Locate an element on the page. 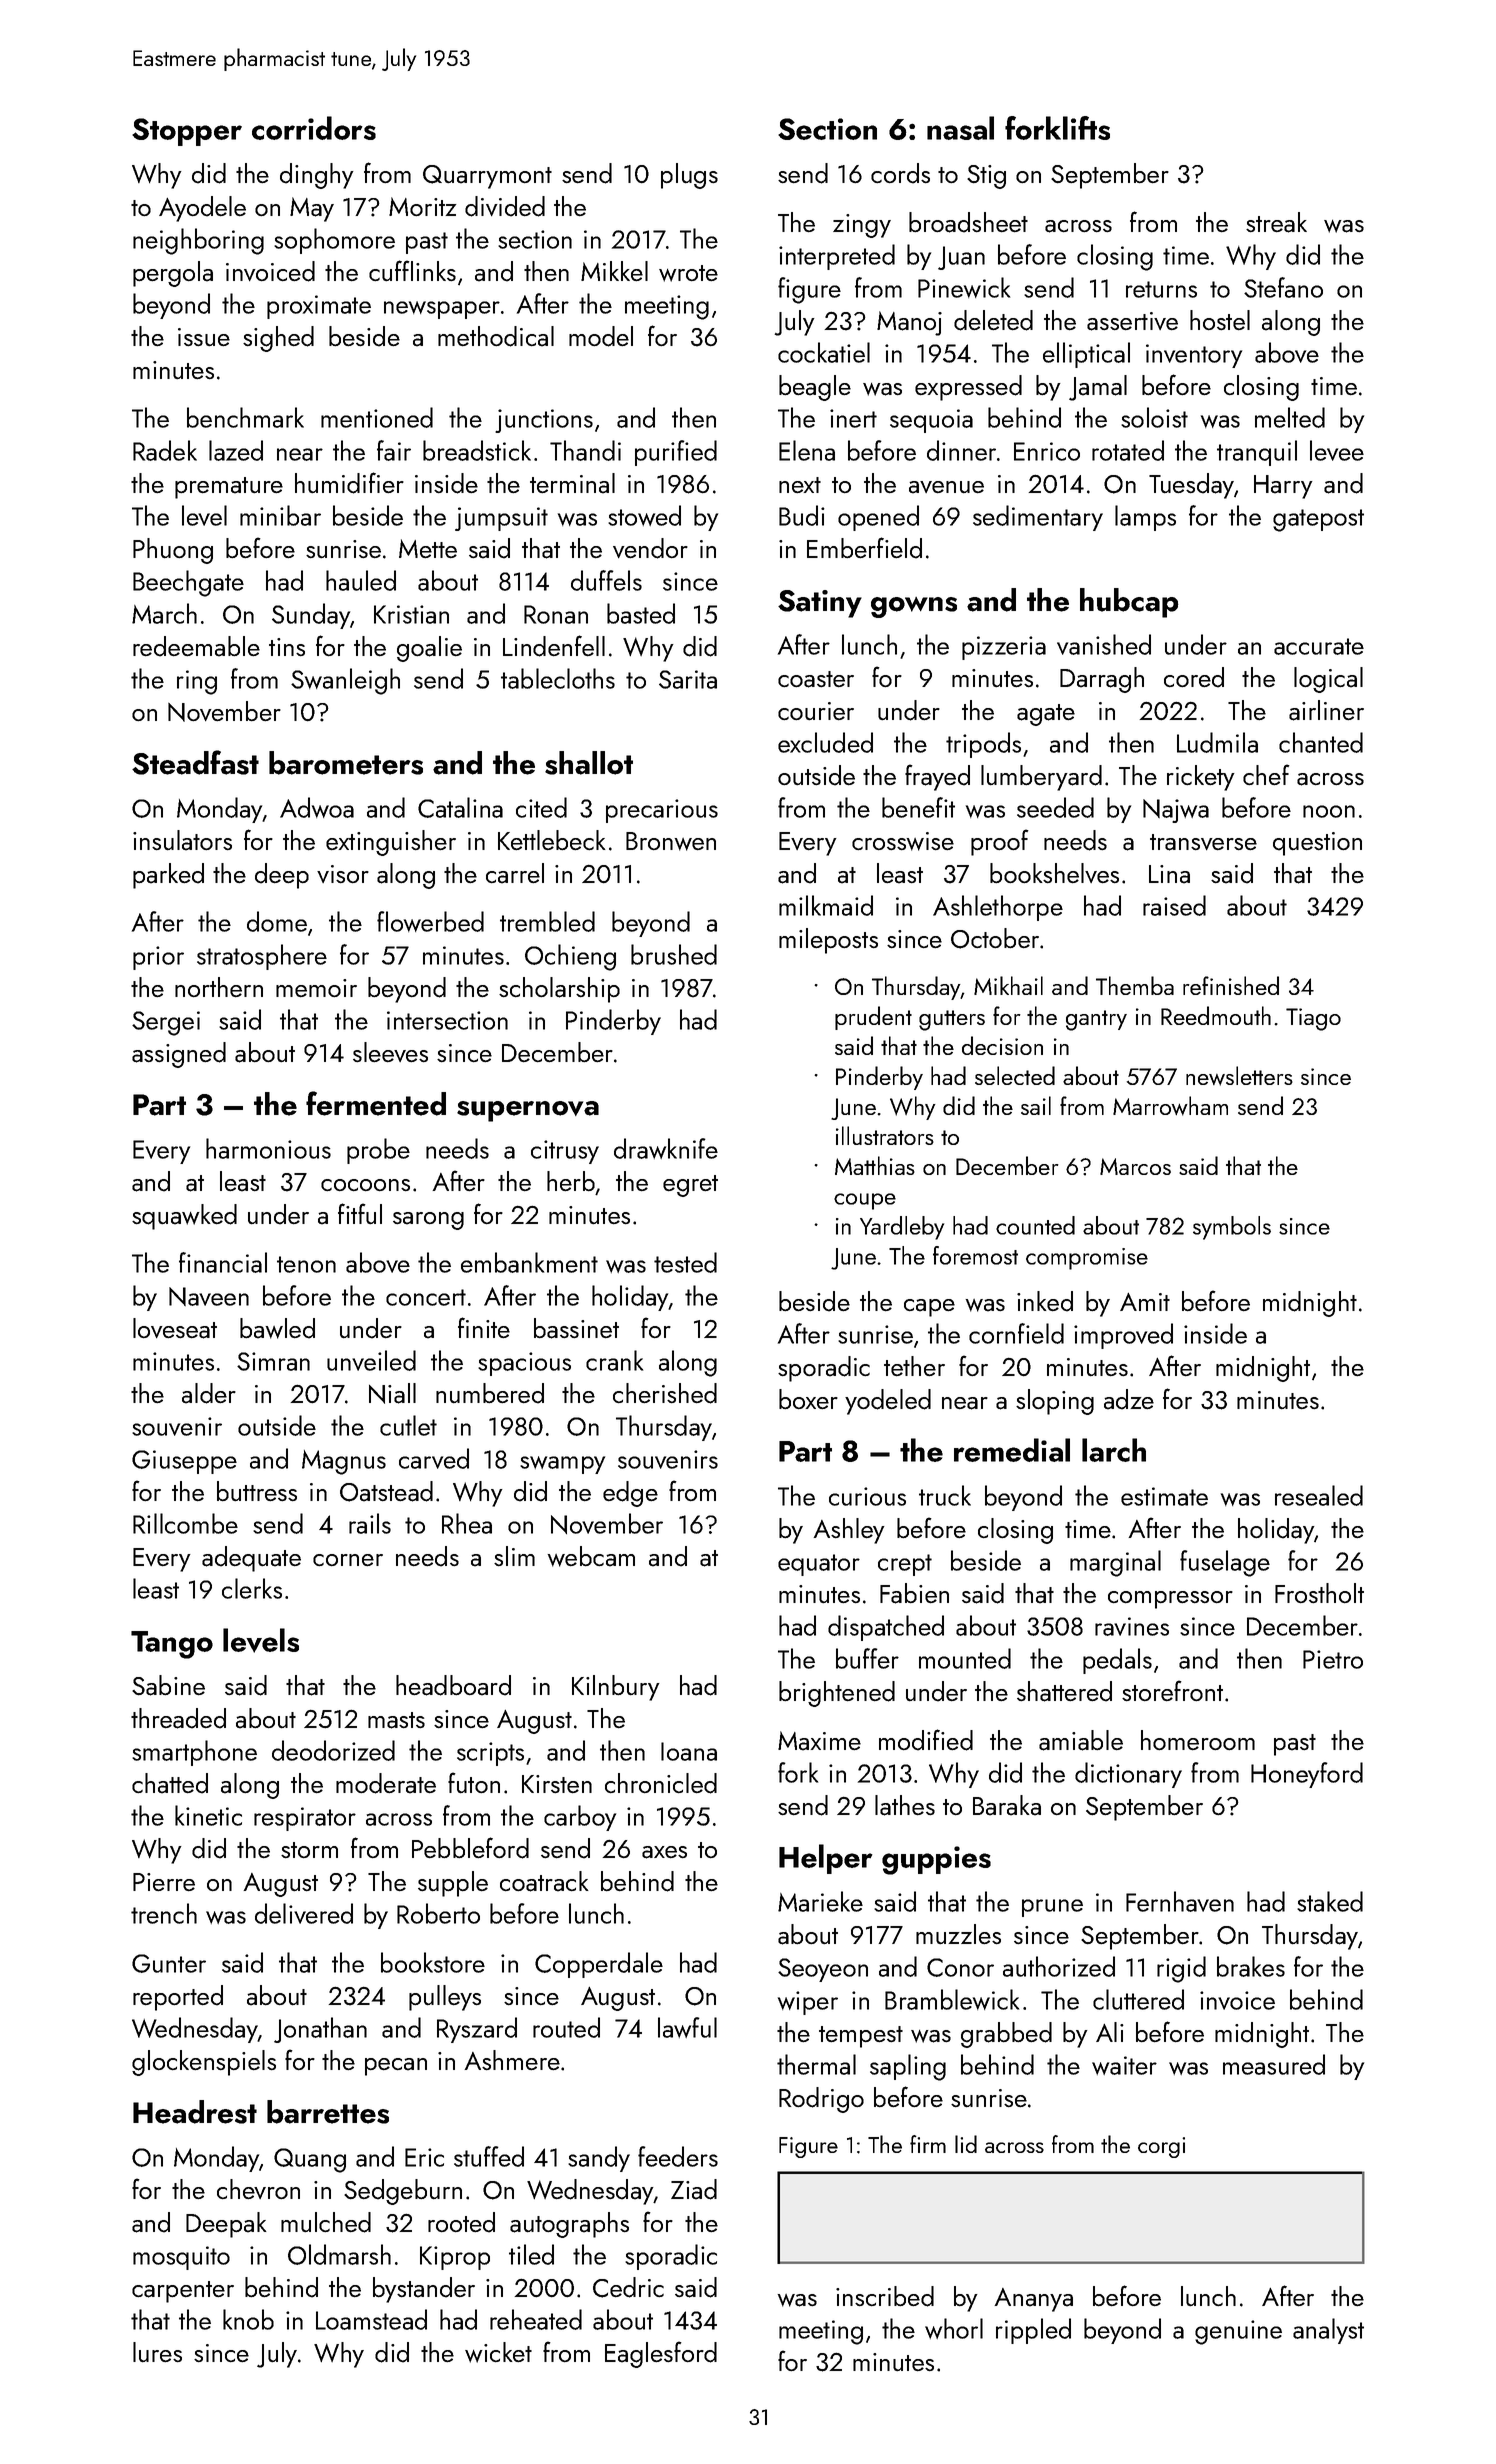 The image size is (1496, 2464). Quarrymont is located at coordinates (487, 177).
